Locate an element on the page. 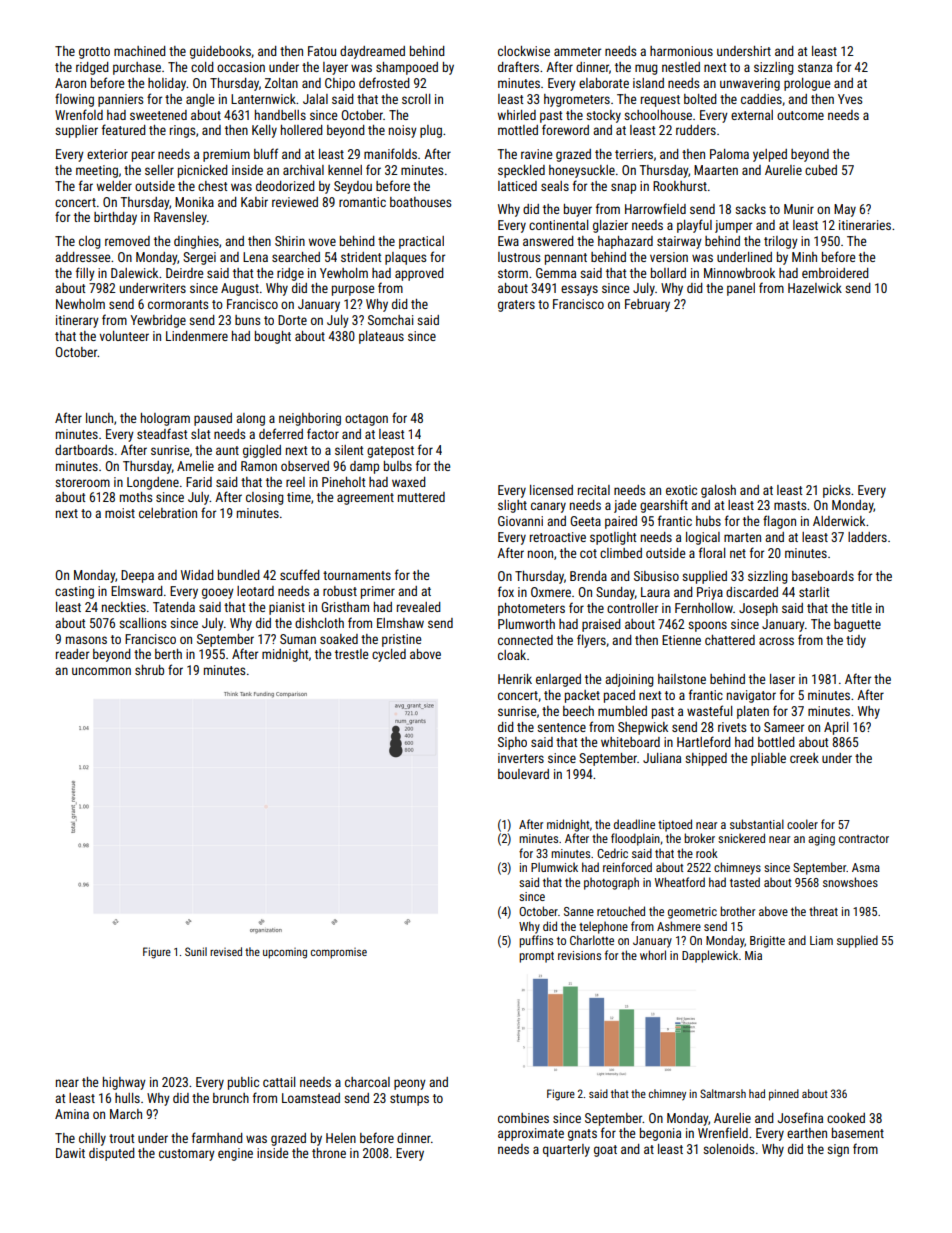 This document has width=952, height=1233. bluff is located at coordinates (266, 153).
